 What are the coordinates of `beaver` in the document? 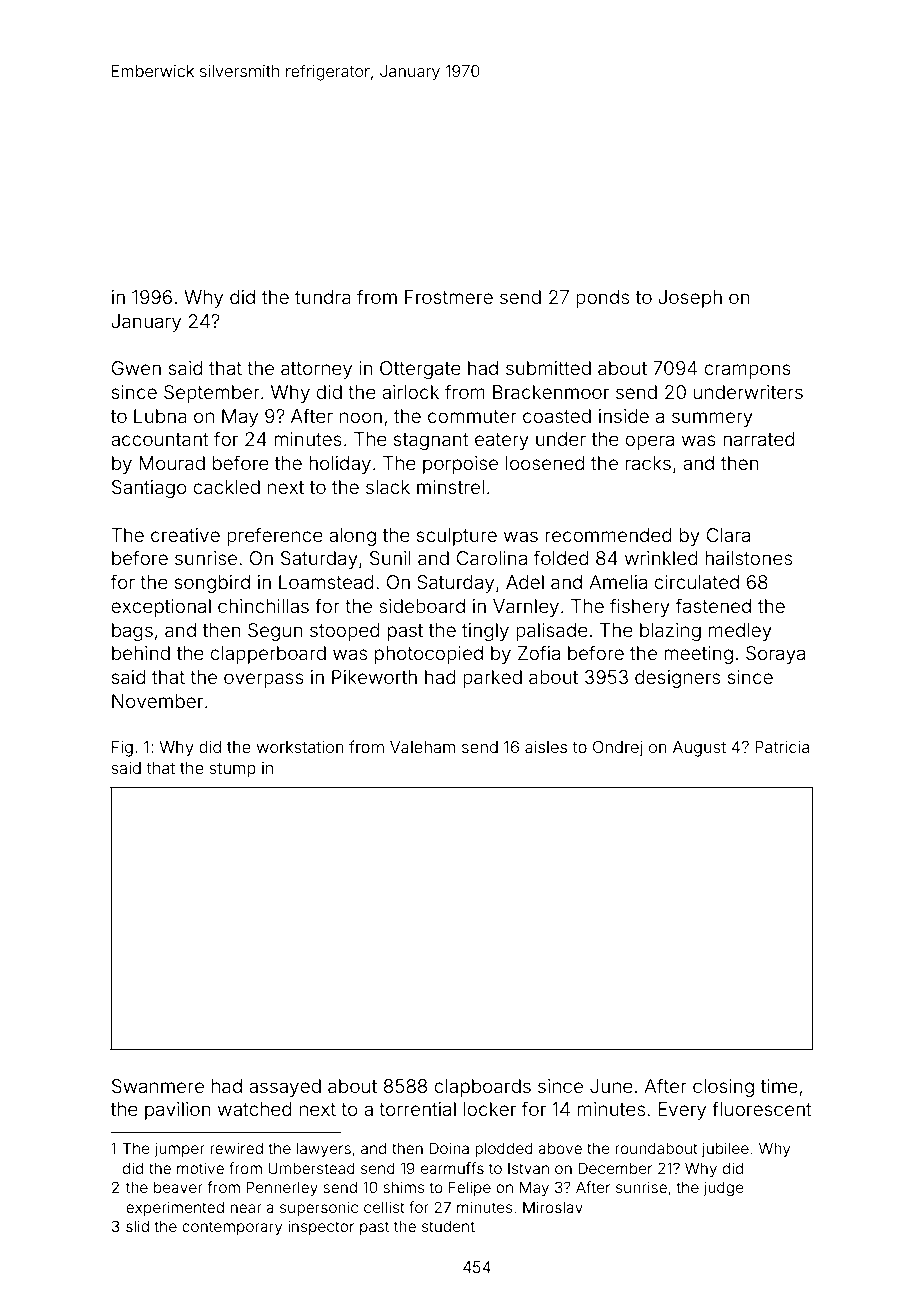 It's located at (178, 1187).
